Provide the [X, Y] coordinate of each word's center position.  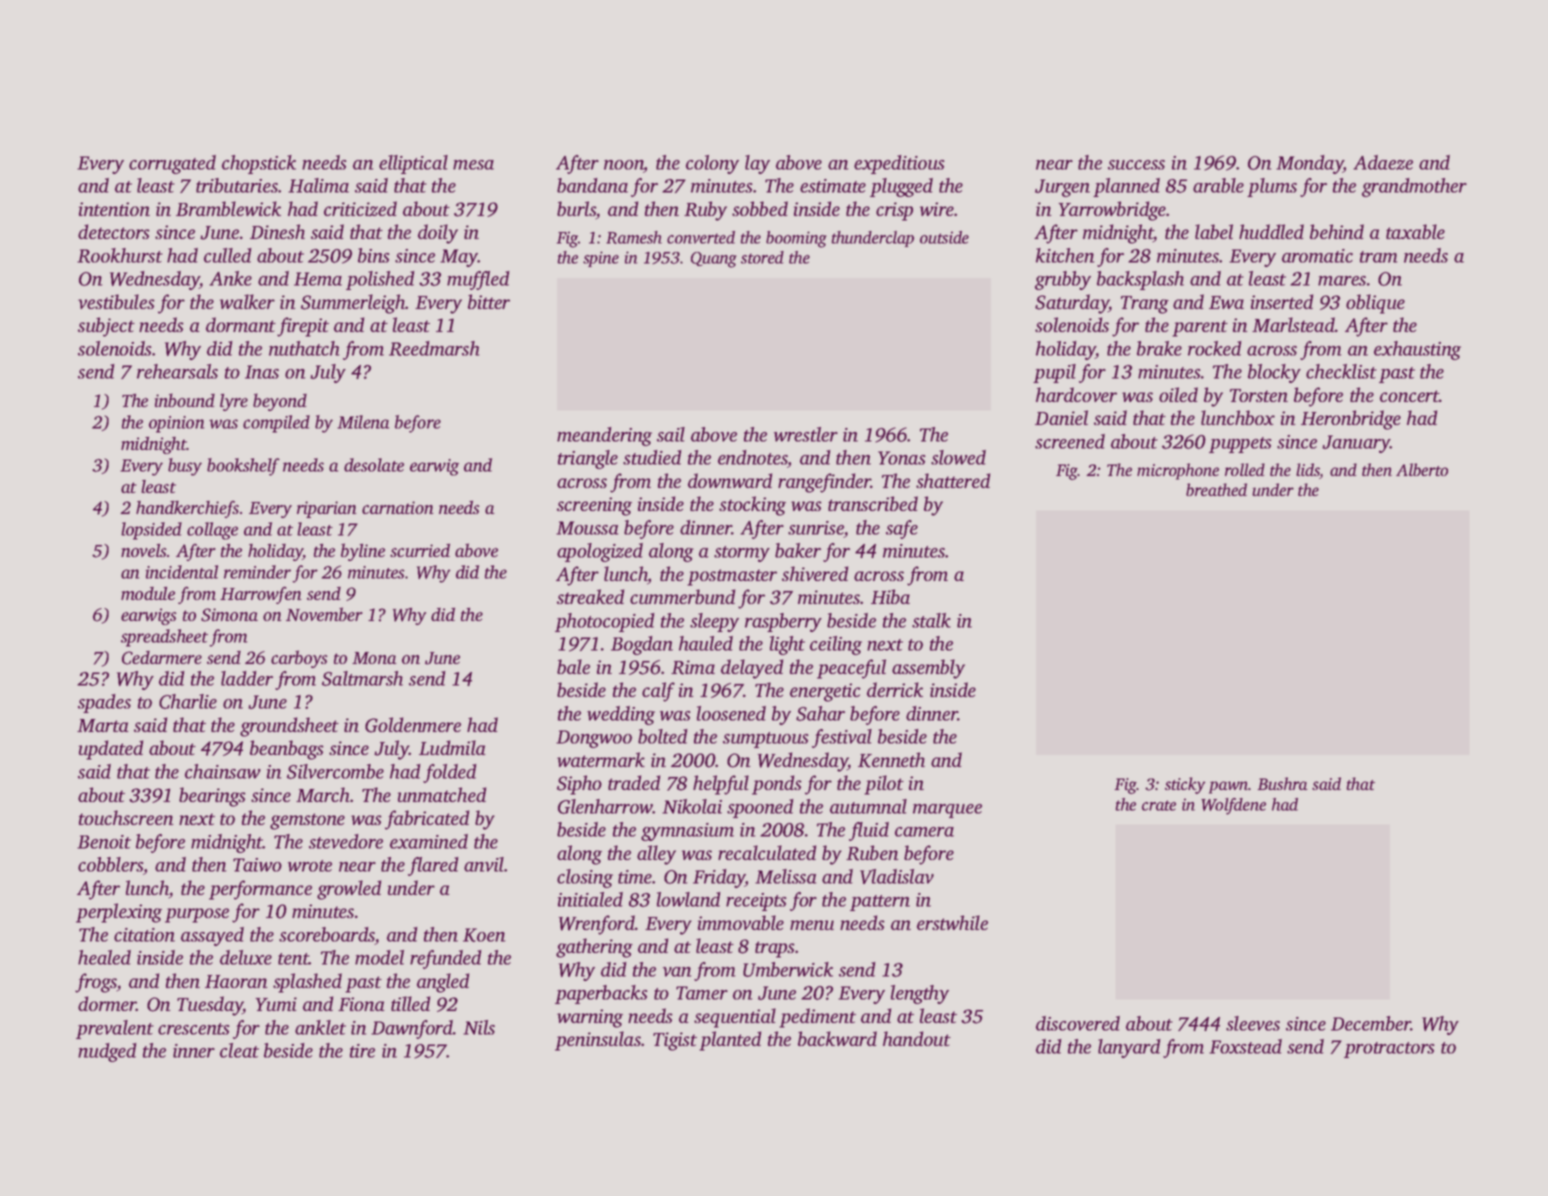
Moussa [587, 528]
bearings [212, 797]
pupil [1054, 373]
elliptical [413, 164]
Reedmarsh [434, 348]
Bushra [1283, 783]
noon [624, 165]
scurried [420, 550]
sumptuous [765, 740]
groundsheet [289, 727]
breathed [1216, 489]
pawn [1229, 787]
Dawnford [412, 1029]
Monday [1310, 164]
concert [1409, 396]
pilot [884, 785]
